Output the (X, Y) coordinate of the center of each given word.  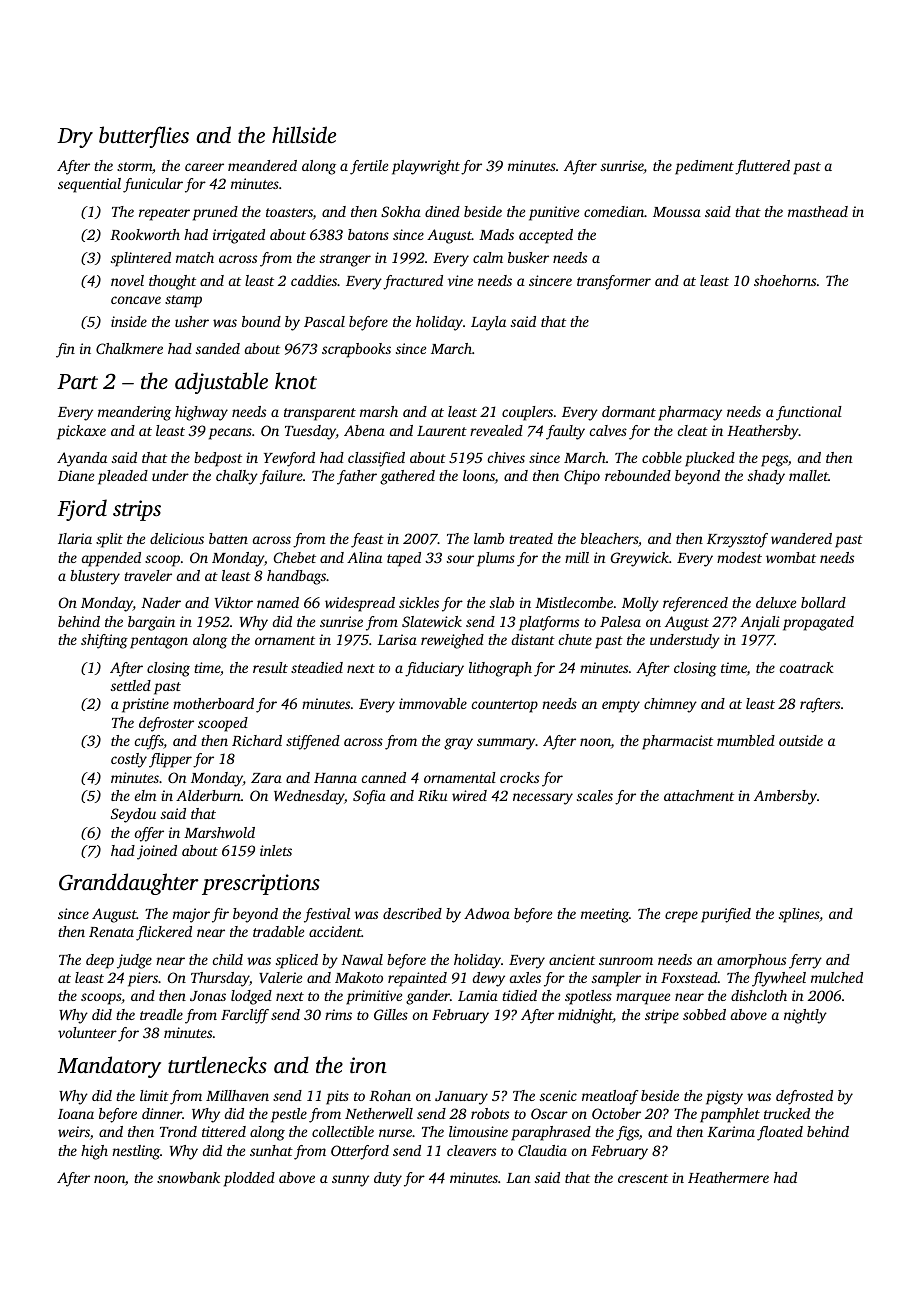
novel (127, 280)
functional (809, 413)
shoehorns (785, 280)
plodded (249, 1179)
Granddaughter (129, 884)
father (357, 477)
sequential (89, 185)
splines (799, 915)
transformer (614, 282)
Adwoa (487, 913)
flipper (170, 760)
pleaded (123, 477)
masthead (818, 211)
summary (506, 744)
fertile (369, 167)
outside (801, 740)
